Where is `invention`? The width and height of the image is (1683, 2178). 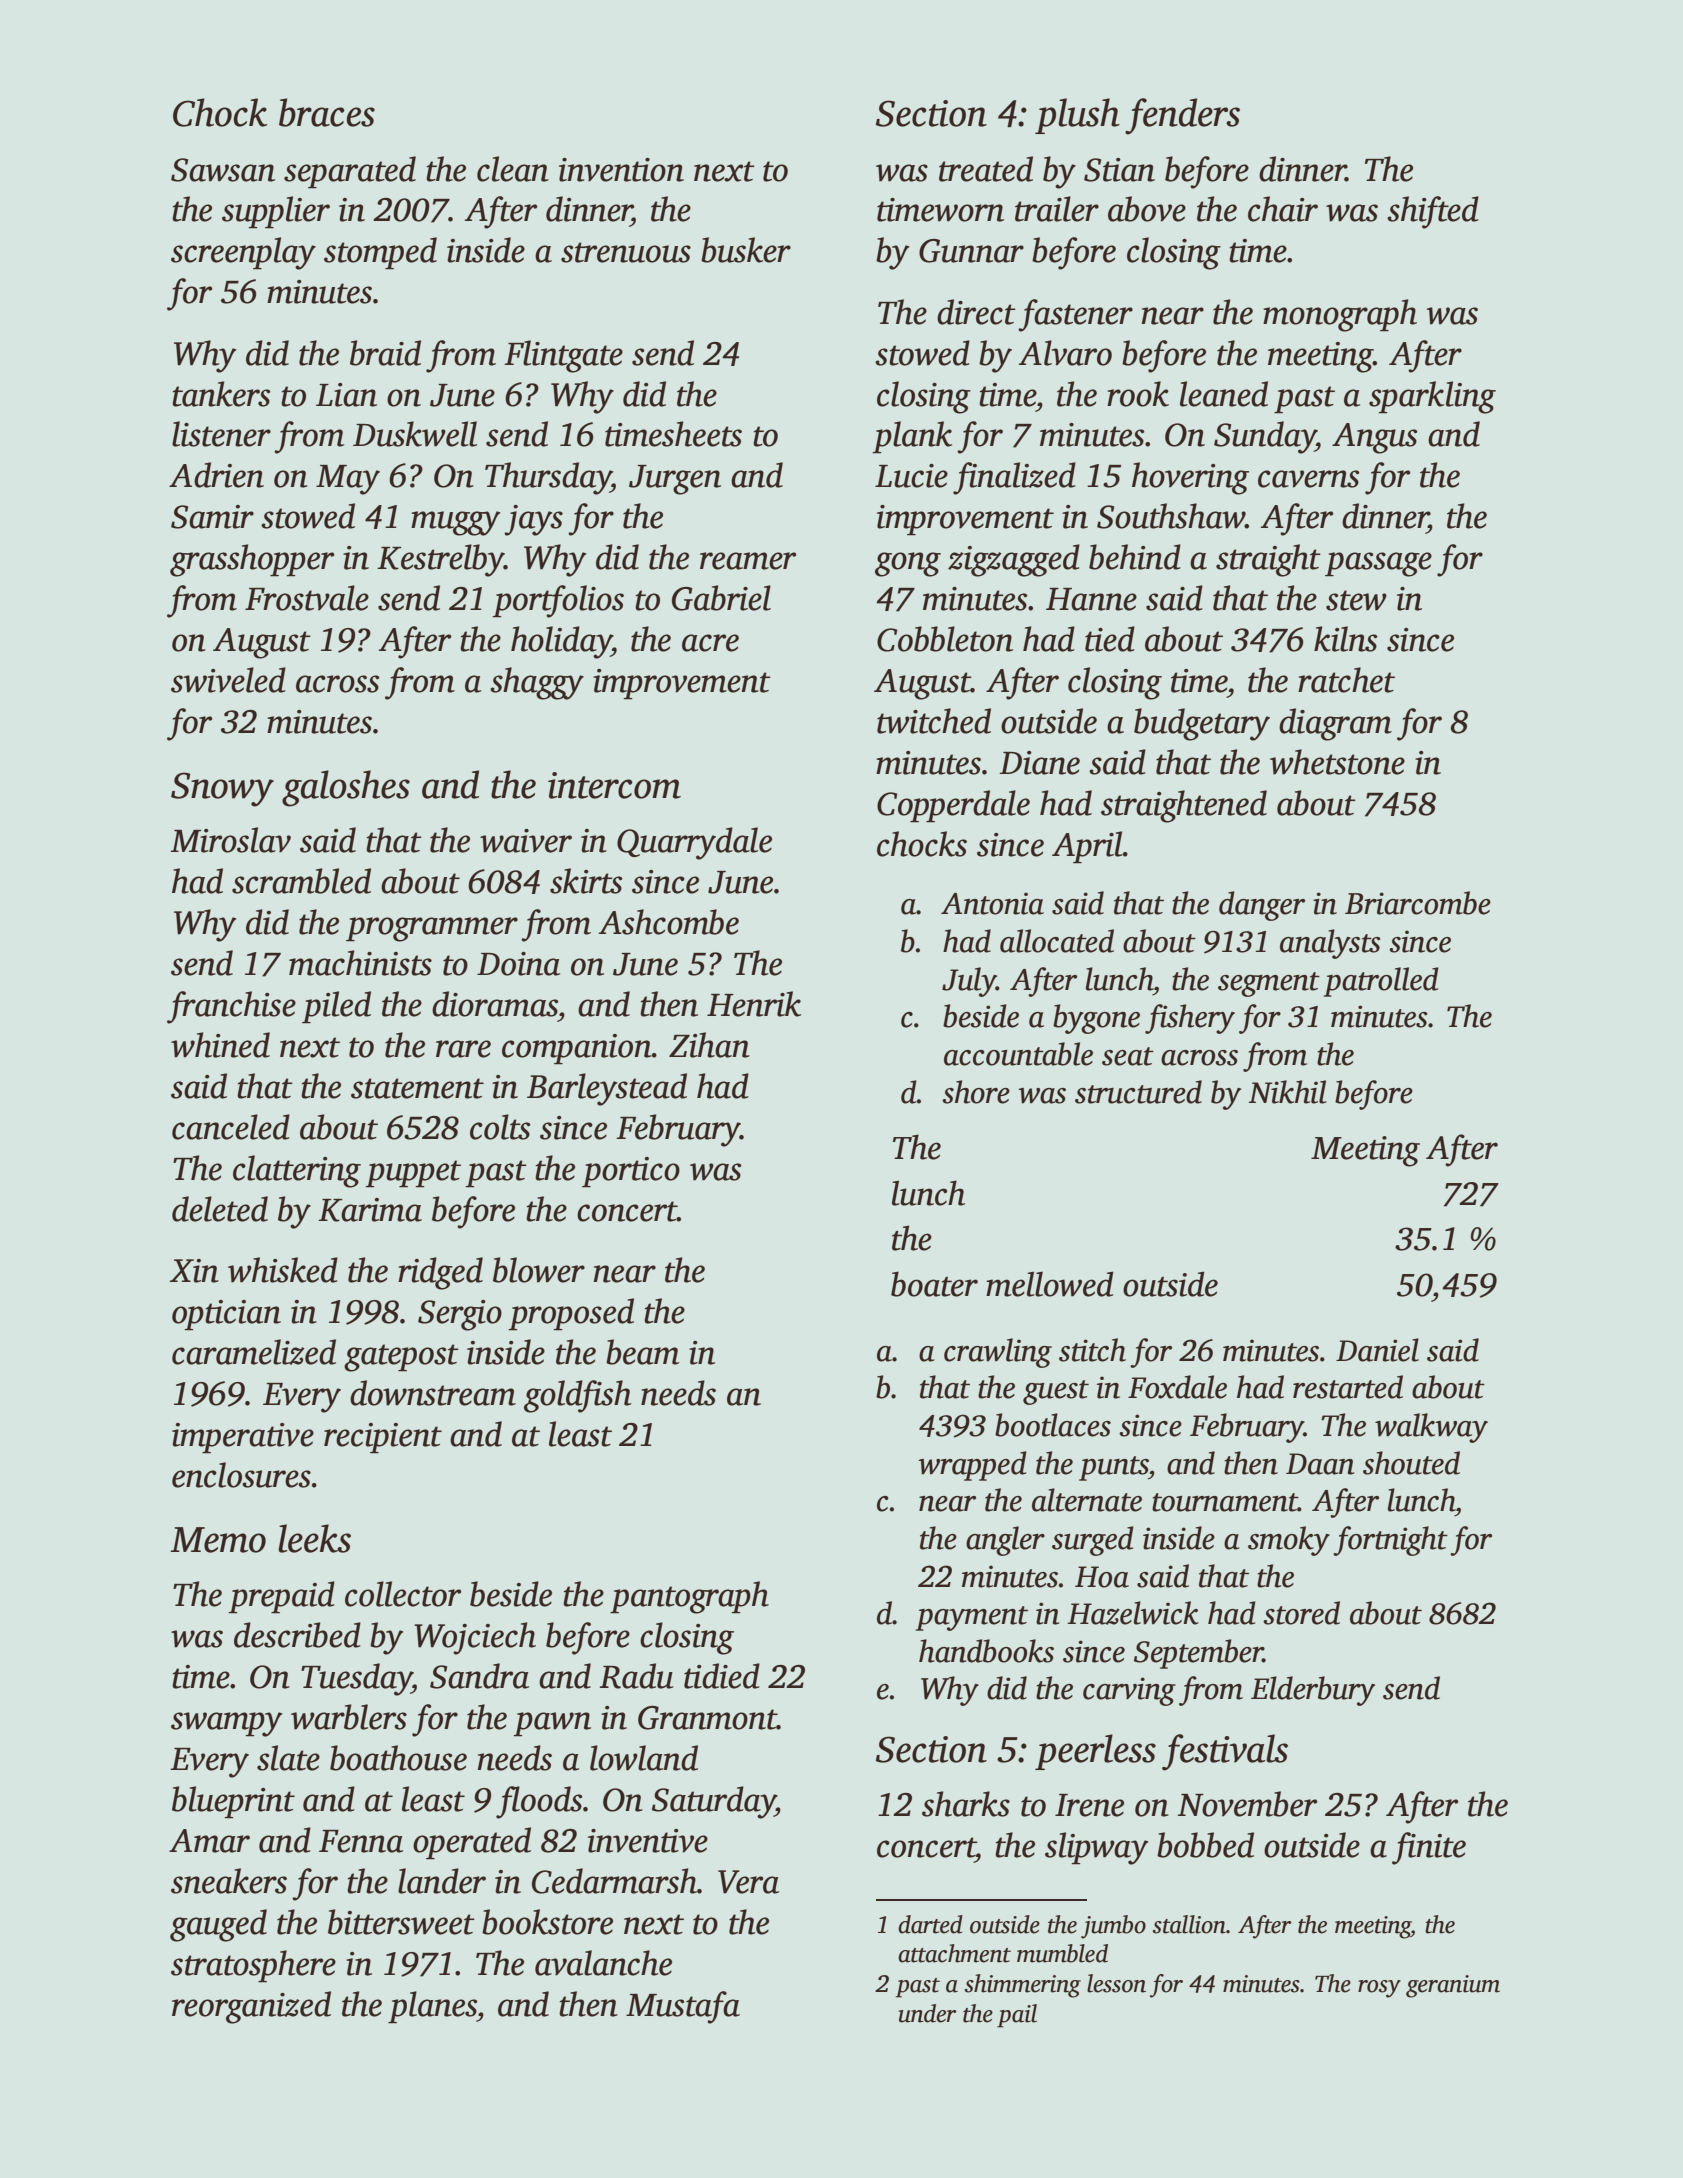
invention is located at coordinates (621, 170).
